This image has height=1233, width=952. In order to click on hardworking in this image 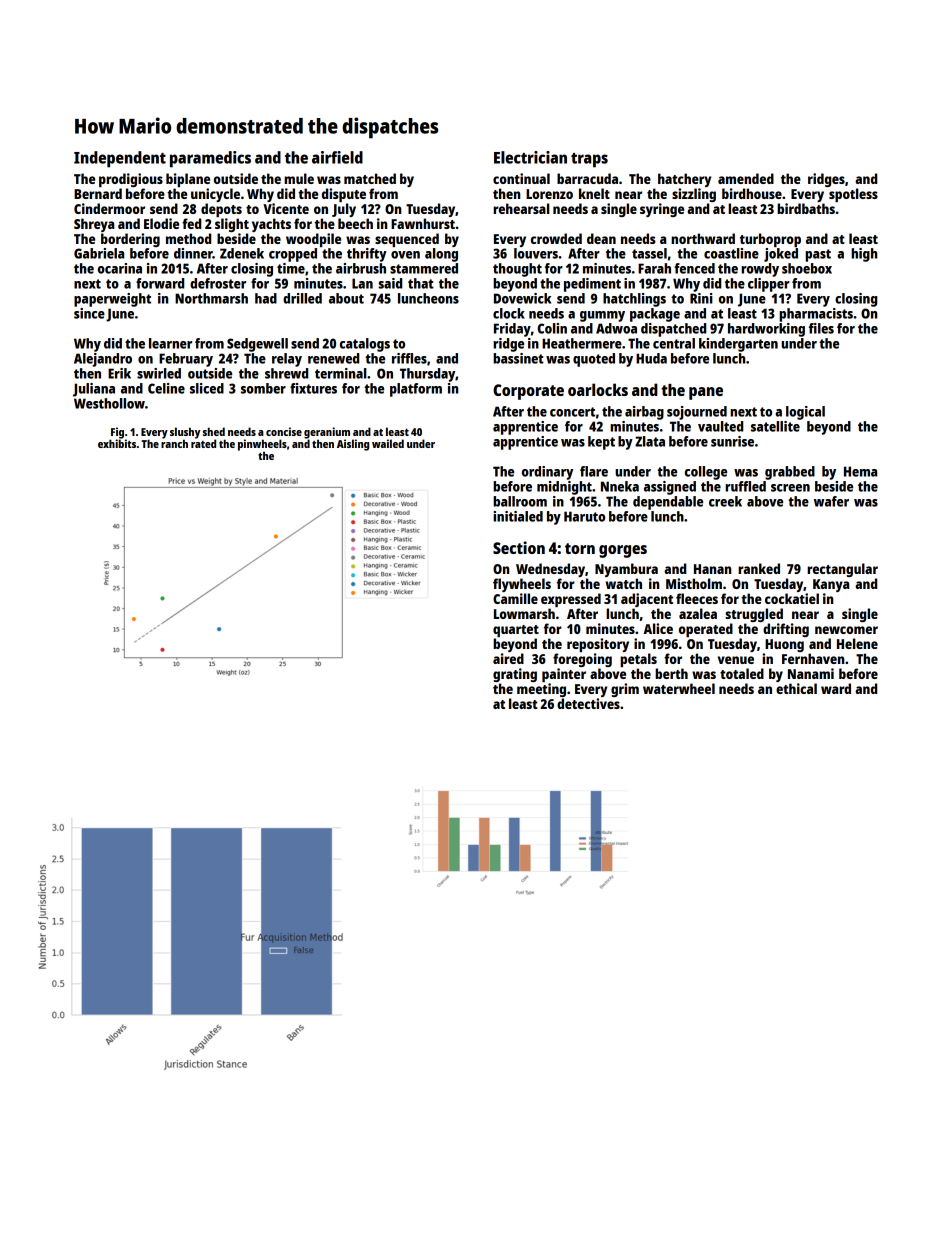, I will do `click(766, 330)`.
